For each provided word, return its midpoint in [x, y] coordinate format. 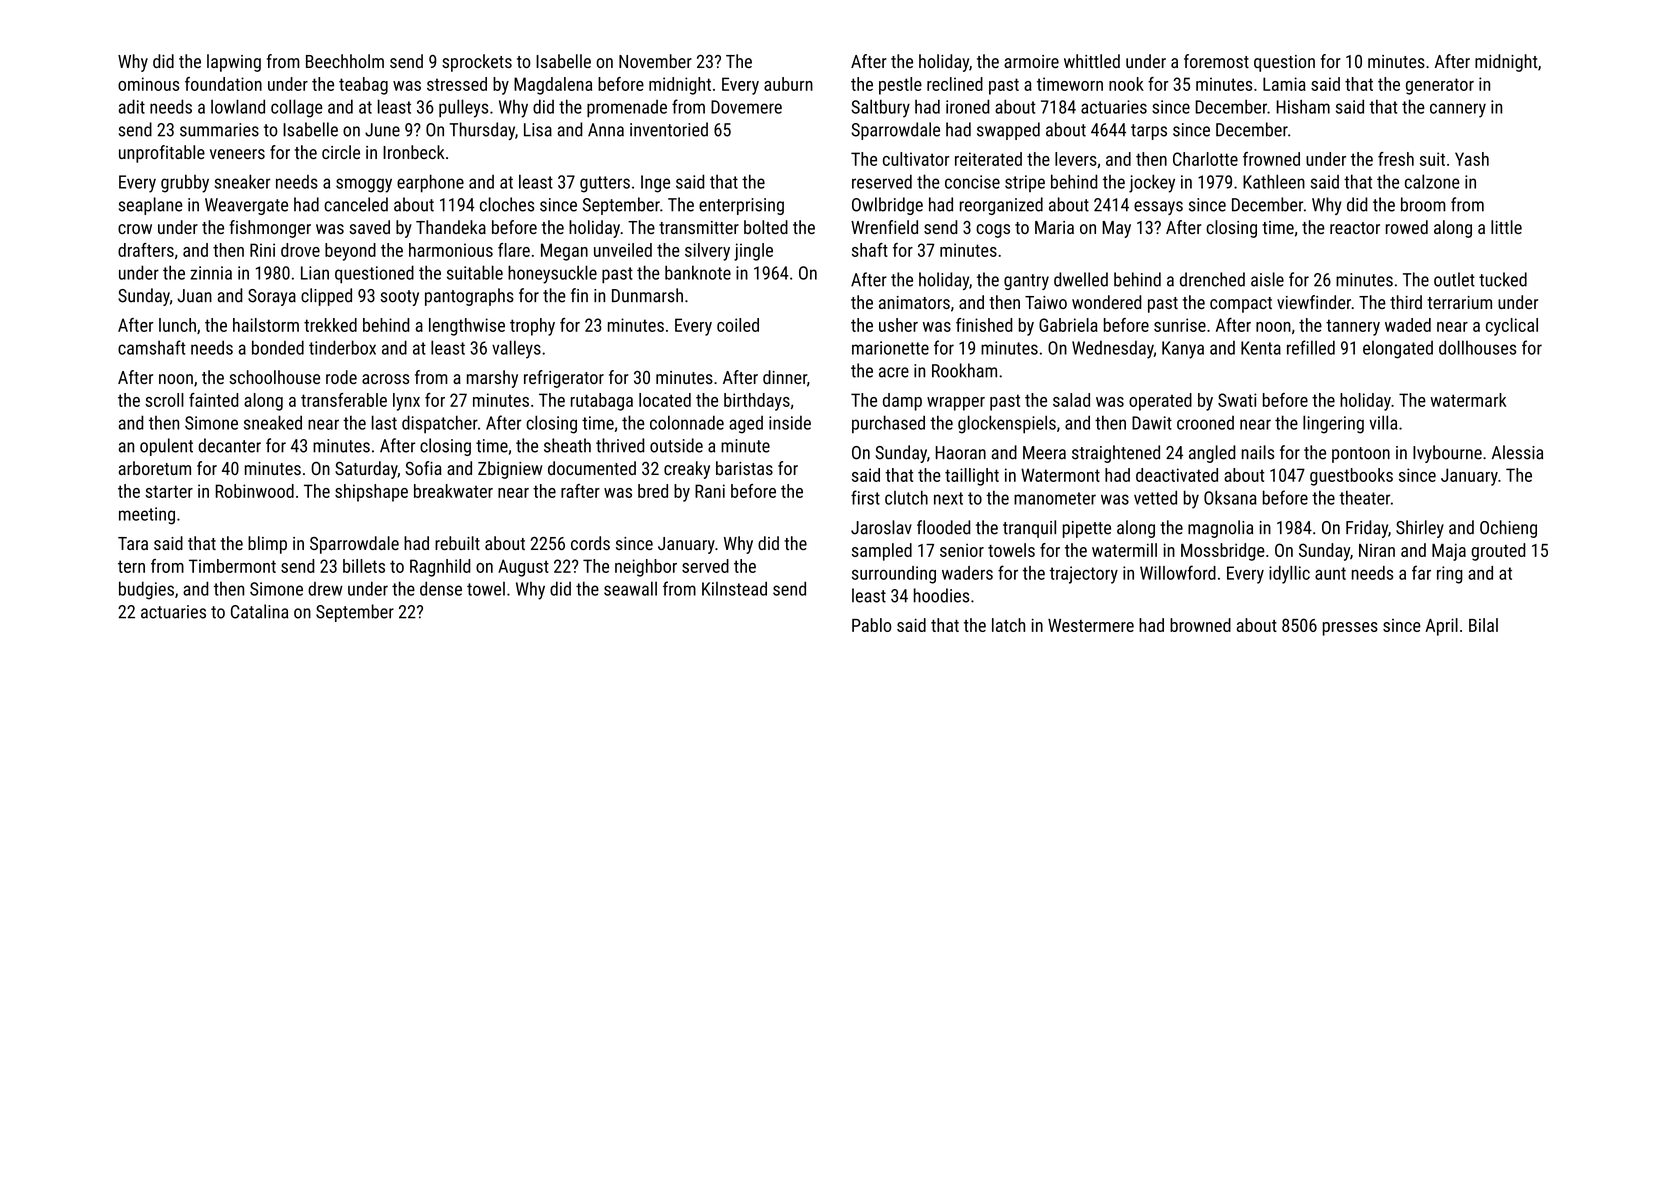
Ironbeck [414, 152]
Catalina [259, 611]
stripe [1025, 183]
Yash [1472, 159]
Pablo [871, 625]
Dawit [1152, 423]
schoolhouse [274, 377]
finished [984, 325]
